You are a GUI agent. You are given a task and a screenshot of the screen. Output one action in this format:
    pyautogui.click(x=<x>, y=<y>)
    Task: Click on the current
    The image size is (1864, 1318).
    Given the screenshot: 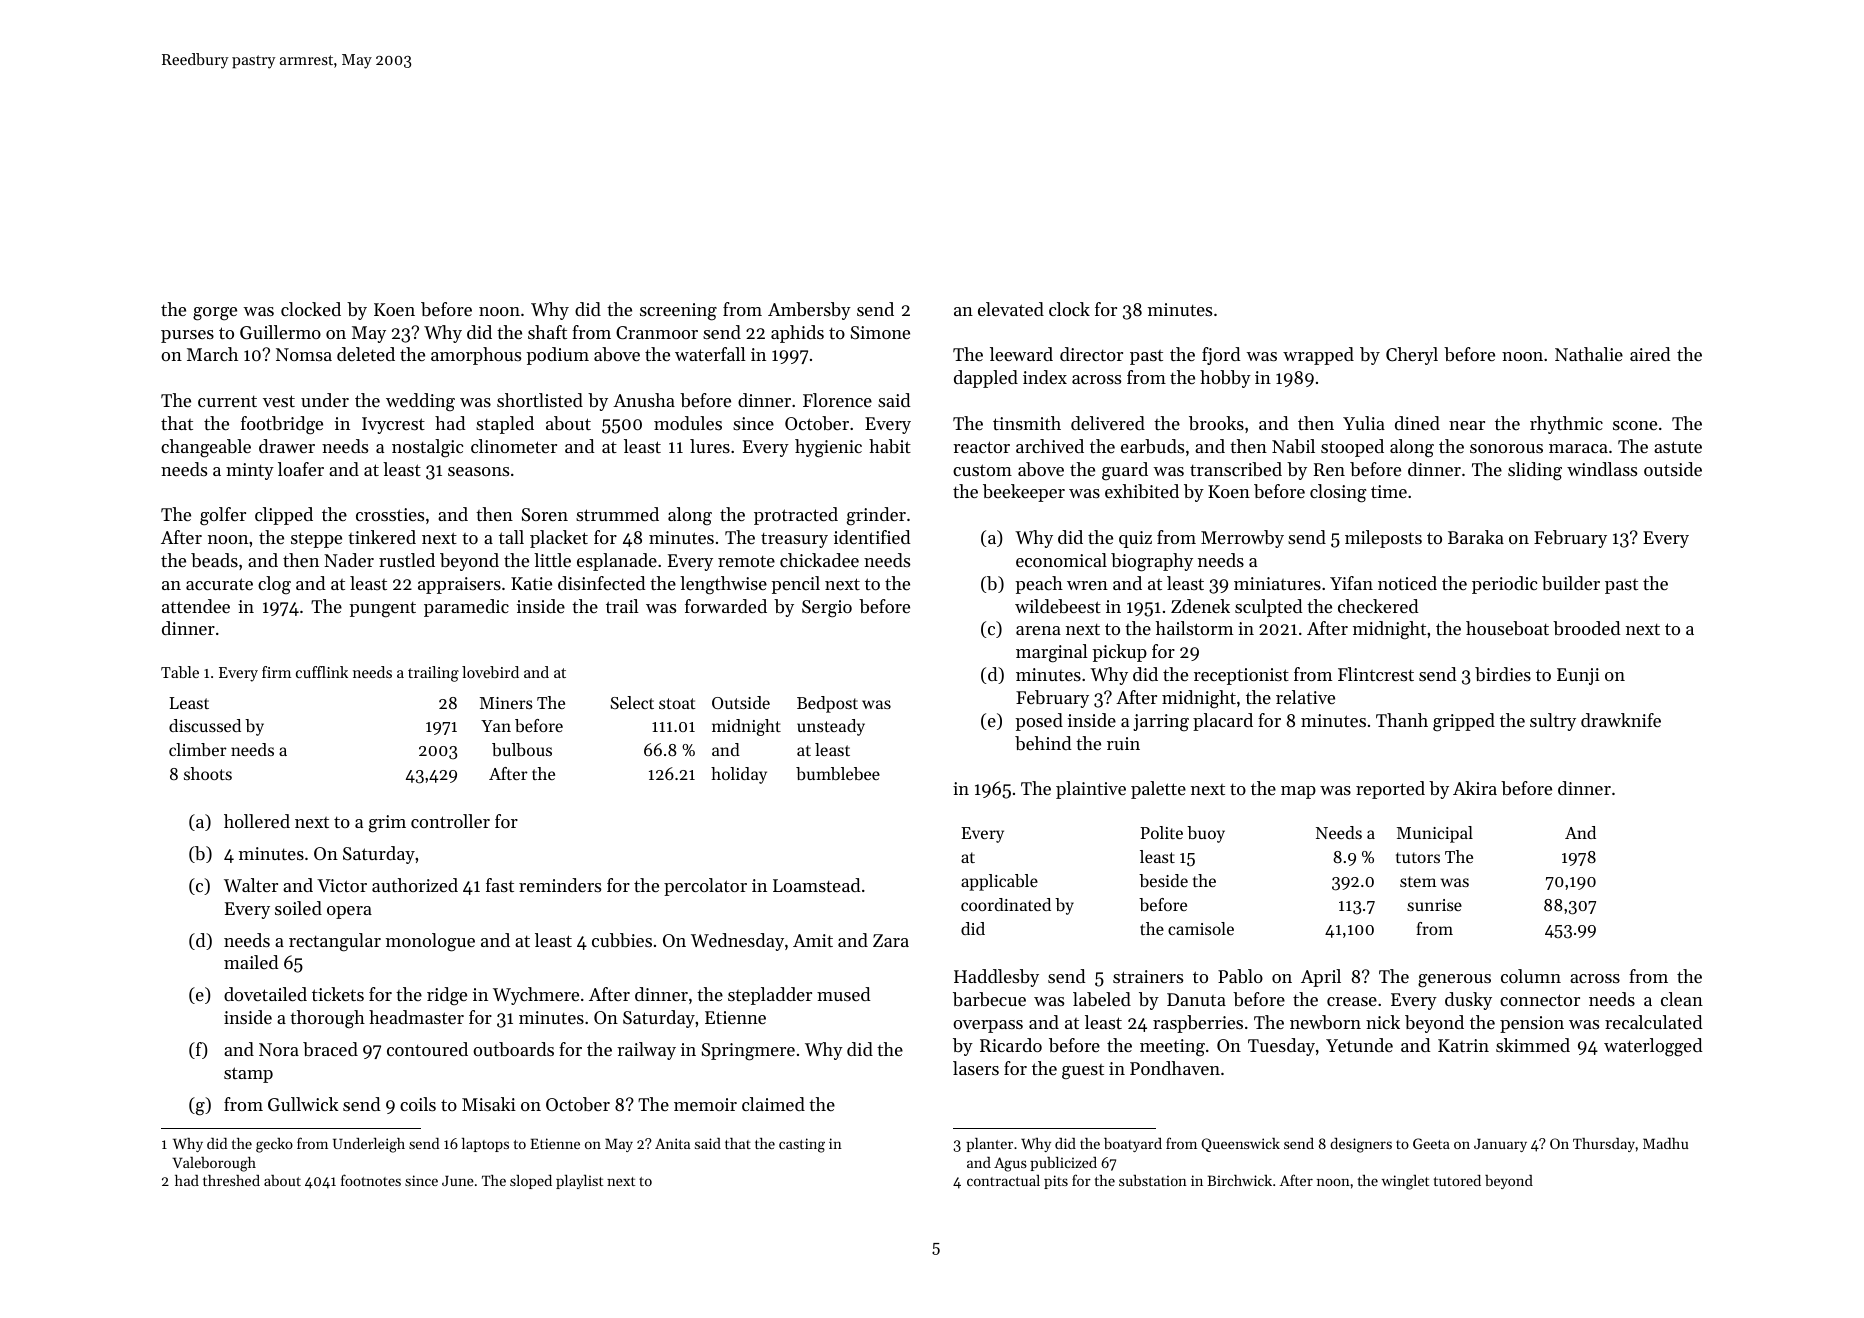 What is the action you would take?
    pyautogui.click(x=227, y=401)
